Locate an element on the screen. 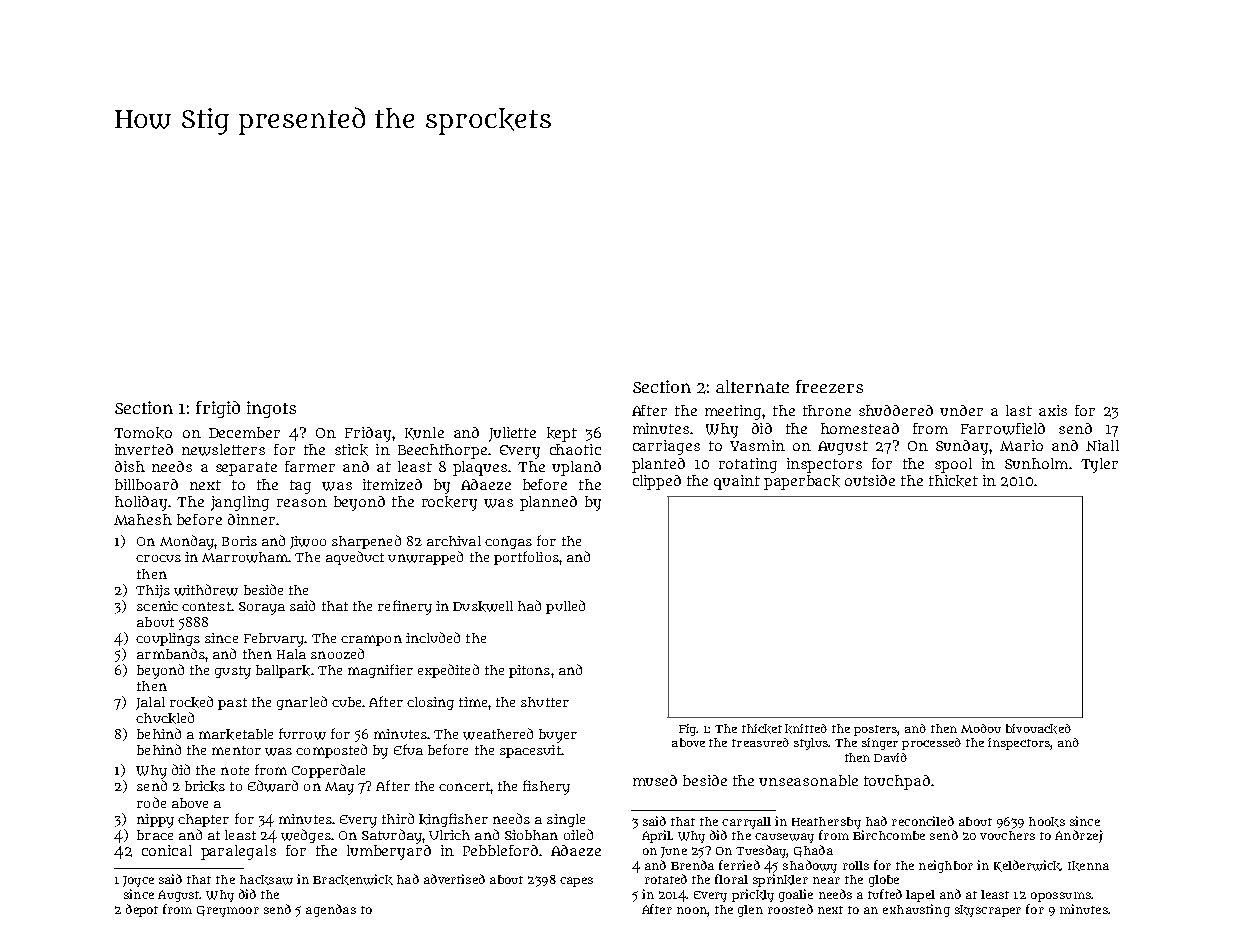  pitons is located at coordinates (529, 671).
